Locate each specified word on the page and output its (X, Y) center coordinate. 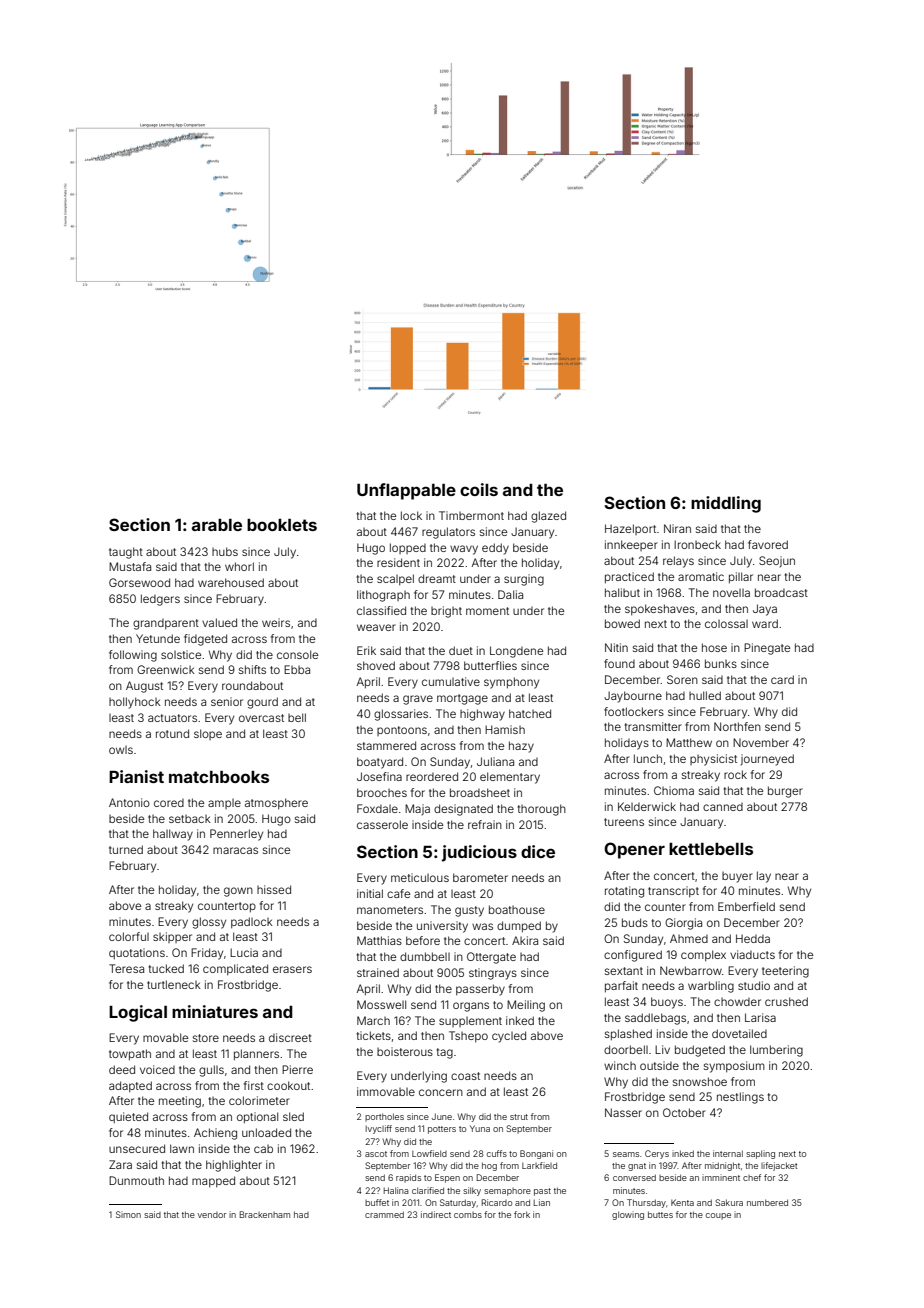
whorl (239, 566)
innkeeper (631, 545)
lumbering (776, 1051)
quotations (137, 953)
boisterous (405, 1051)
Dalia (510, 594)
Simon (128, 1214)
